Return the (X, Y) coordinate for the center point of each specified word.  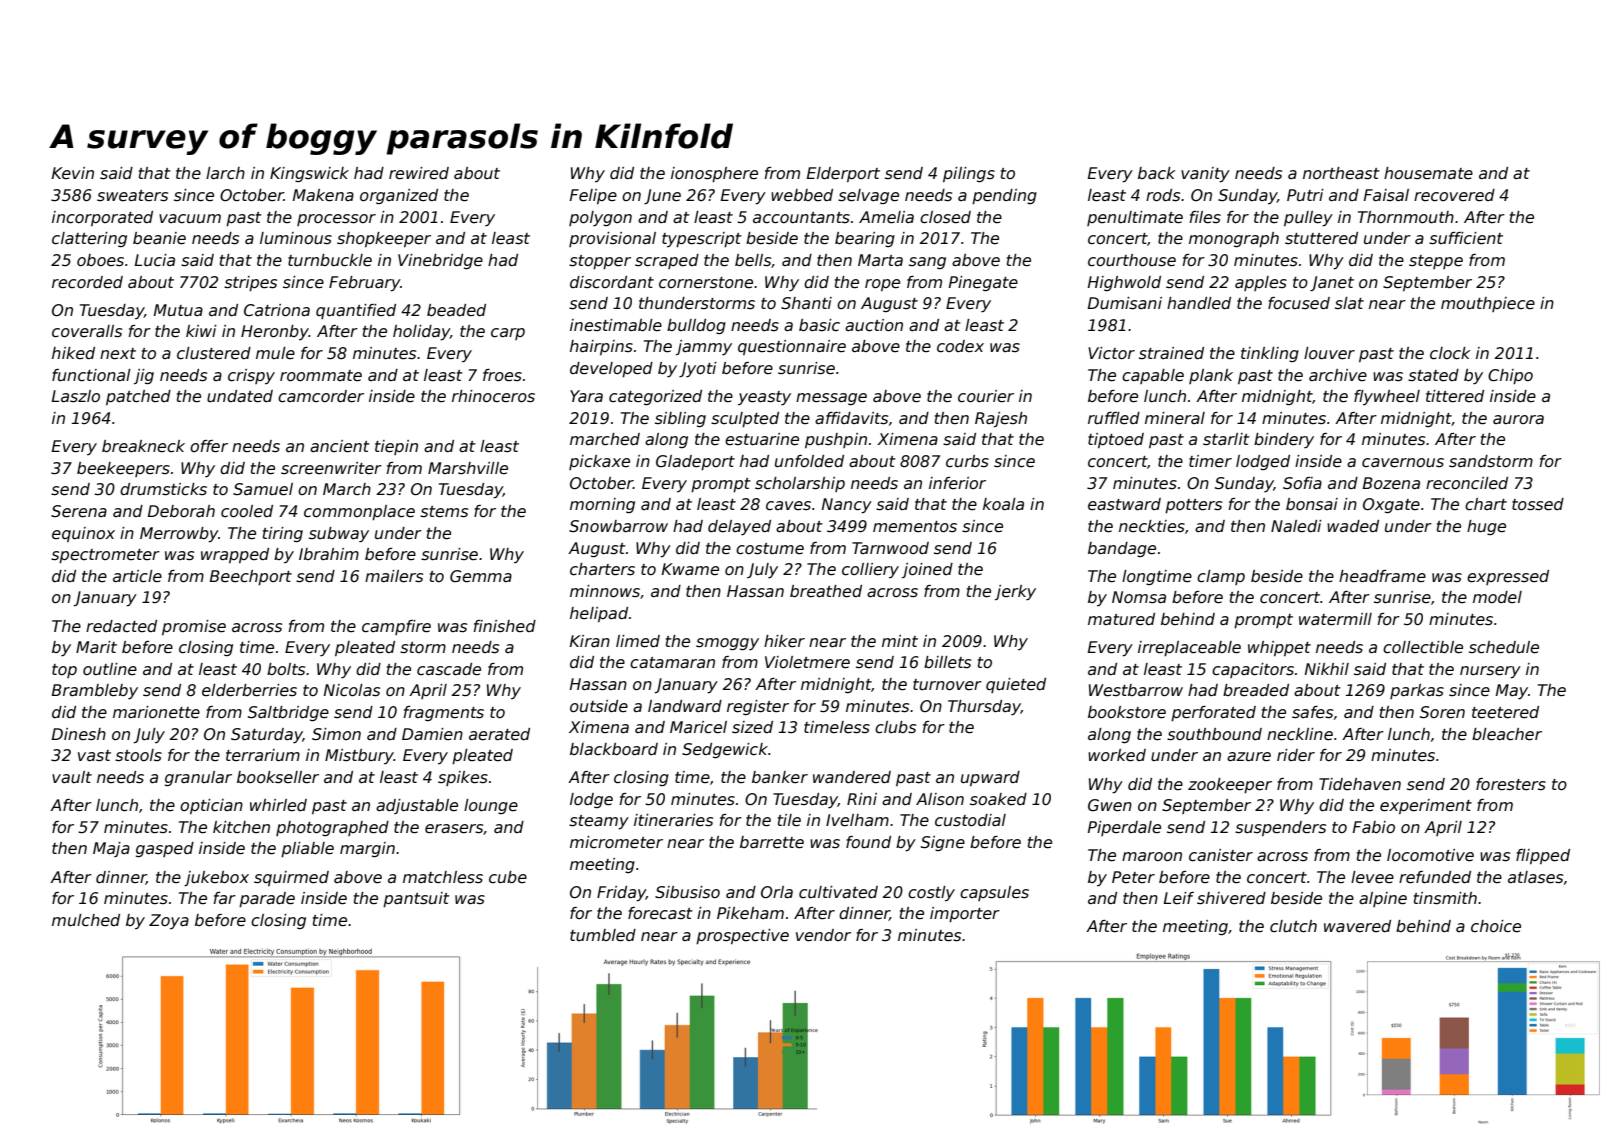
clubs (895, 727)
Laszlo (76, 396)
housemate (1428, 173)
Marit (96, 647)
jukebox (216, 878)
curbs (967, 461)
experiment (1426, 806)
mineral (1175, 418)
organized (399, 196)
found (868, 842)
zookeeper (1230, 785)
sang (927, 263)
